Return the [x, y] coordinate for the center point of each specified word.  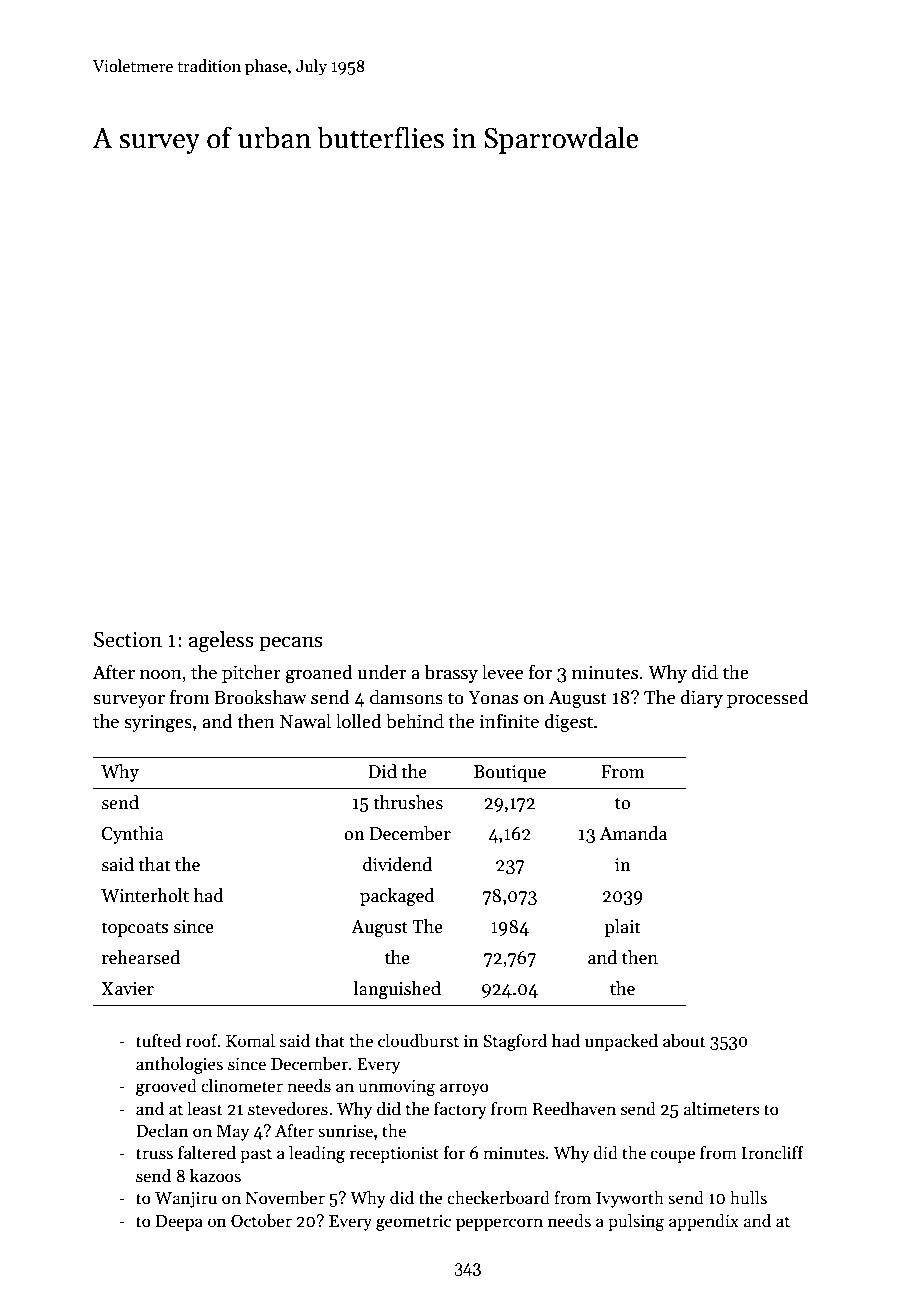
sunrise [345, 1131]
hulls [748, 1198]
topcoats [135, 929]
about [684, 1040]
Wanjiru [186, 1199]
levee [502, 672]
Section [128, 640]
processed [768, 698]
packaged [397, 897]
